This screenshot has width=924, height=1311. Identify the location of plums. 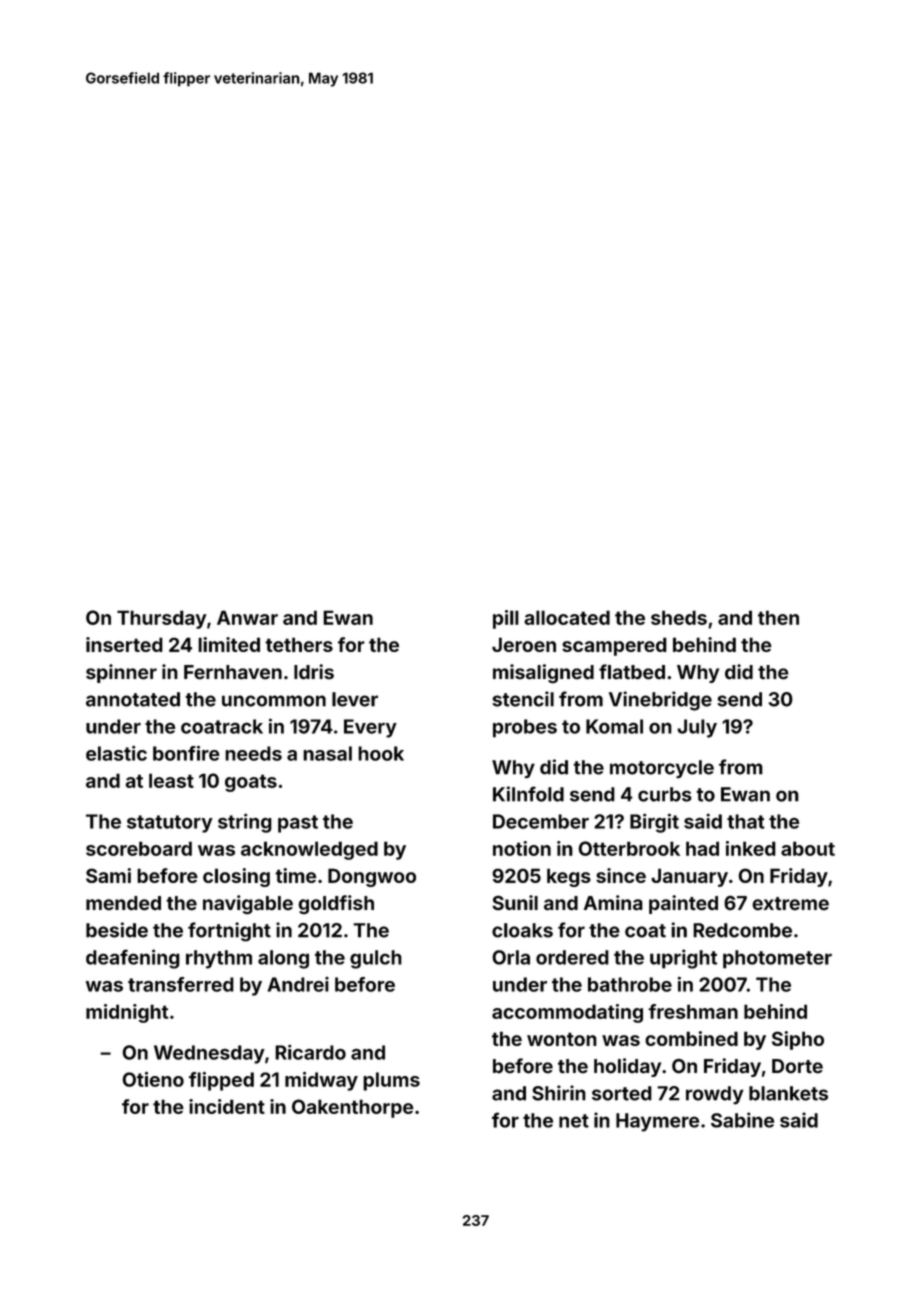
(391, 1081).
